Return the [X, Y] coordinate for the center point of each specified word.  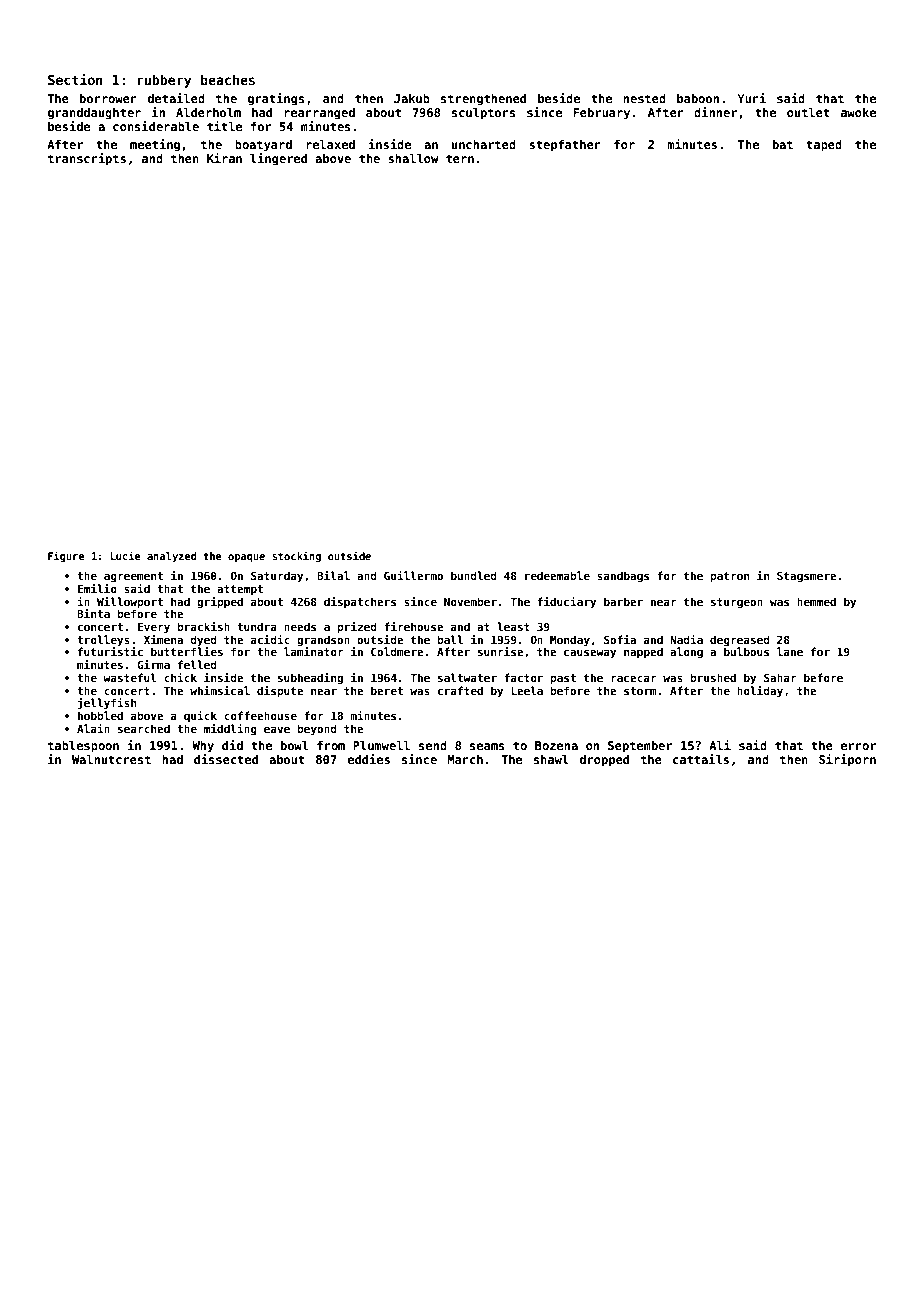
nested [644, 98]
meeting [155, 145]
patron [729, 577]
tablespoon [83, 746]
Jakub [412, 98]
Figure [66, 556]
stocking [296, 556]
